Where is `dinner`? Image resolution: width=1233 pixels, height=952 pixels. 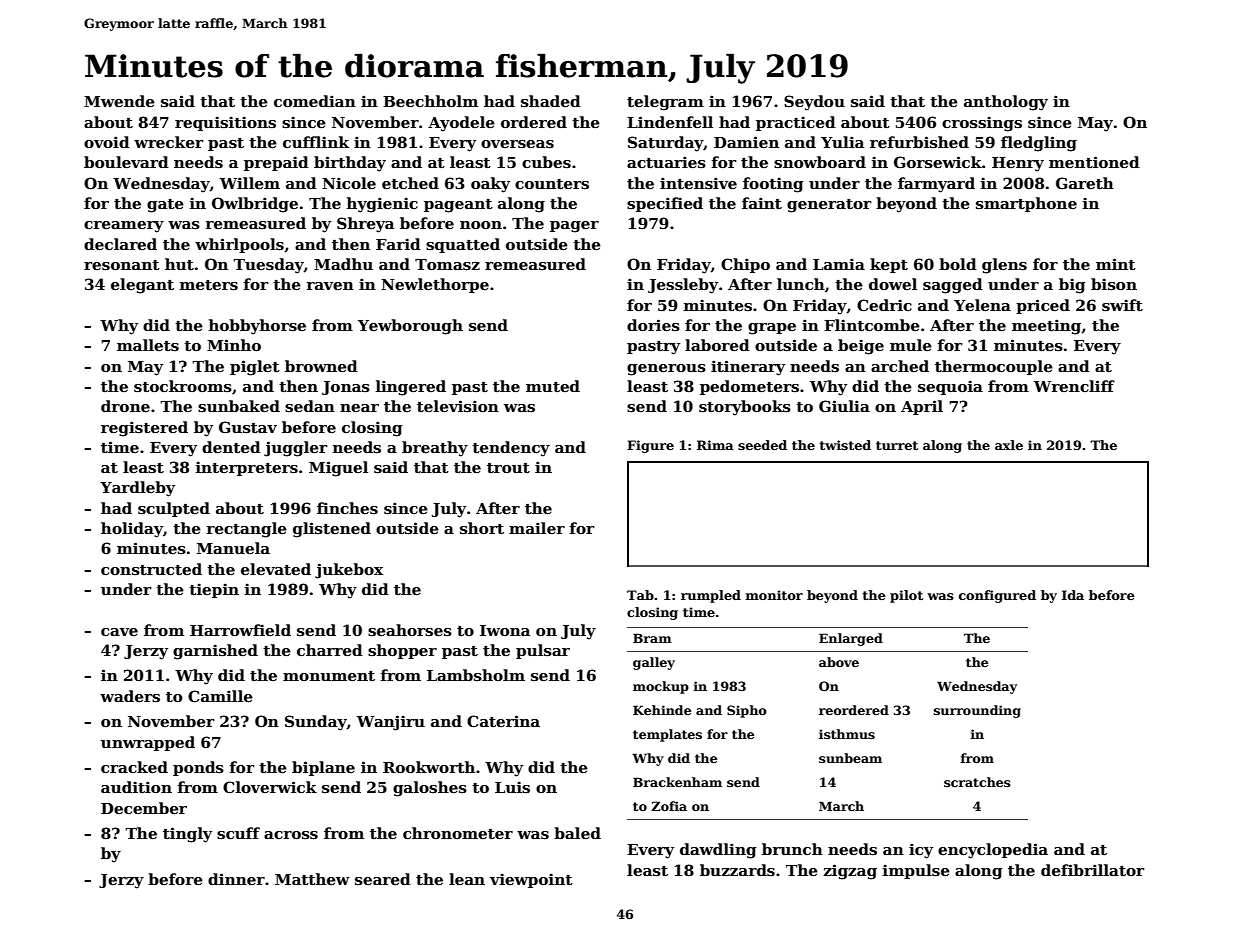
dinner is located at coordinates (236, 879).
